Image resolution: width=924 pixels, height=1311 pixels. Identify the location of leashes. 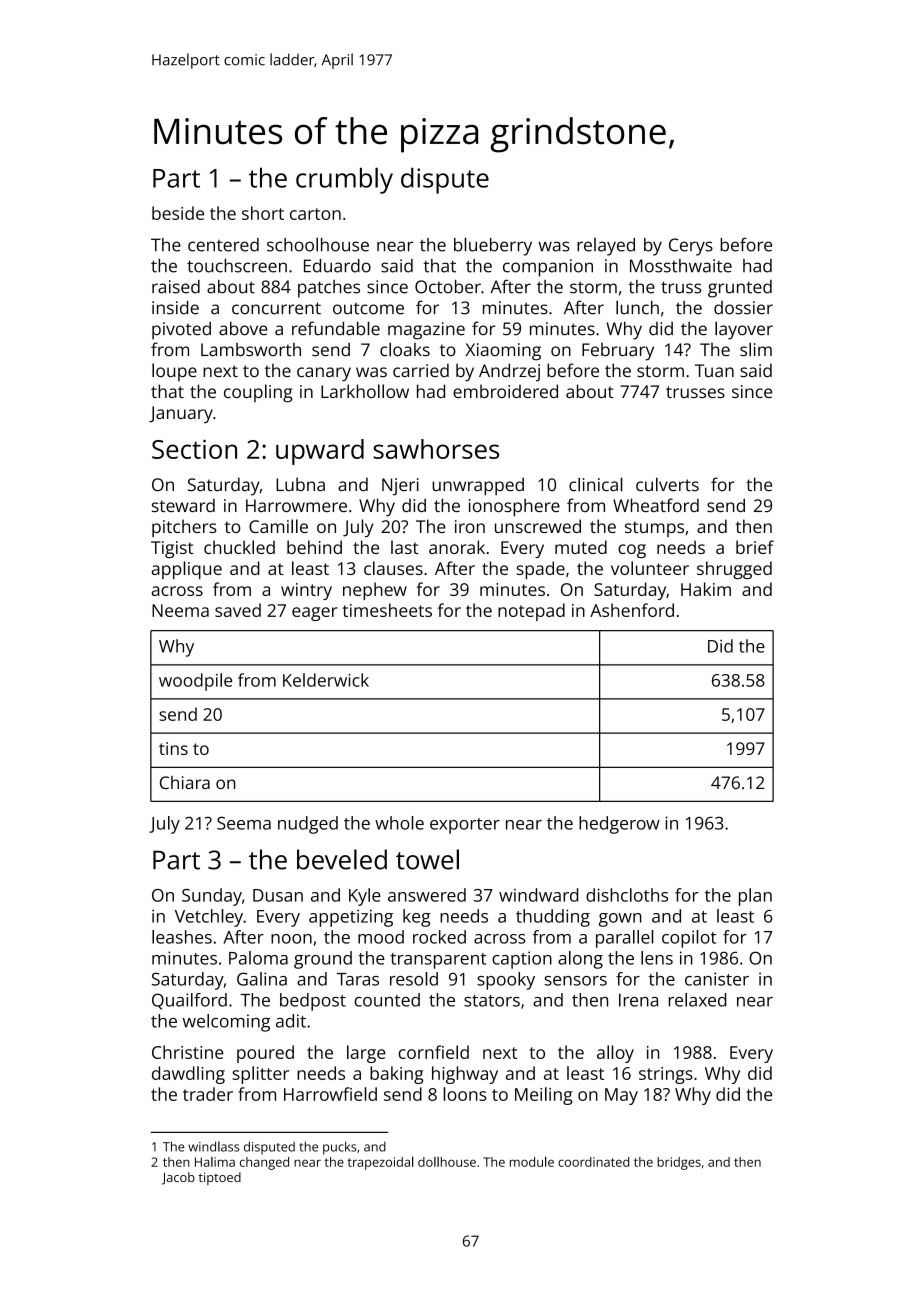
(182, 937).
